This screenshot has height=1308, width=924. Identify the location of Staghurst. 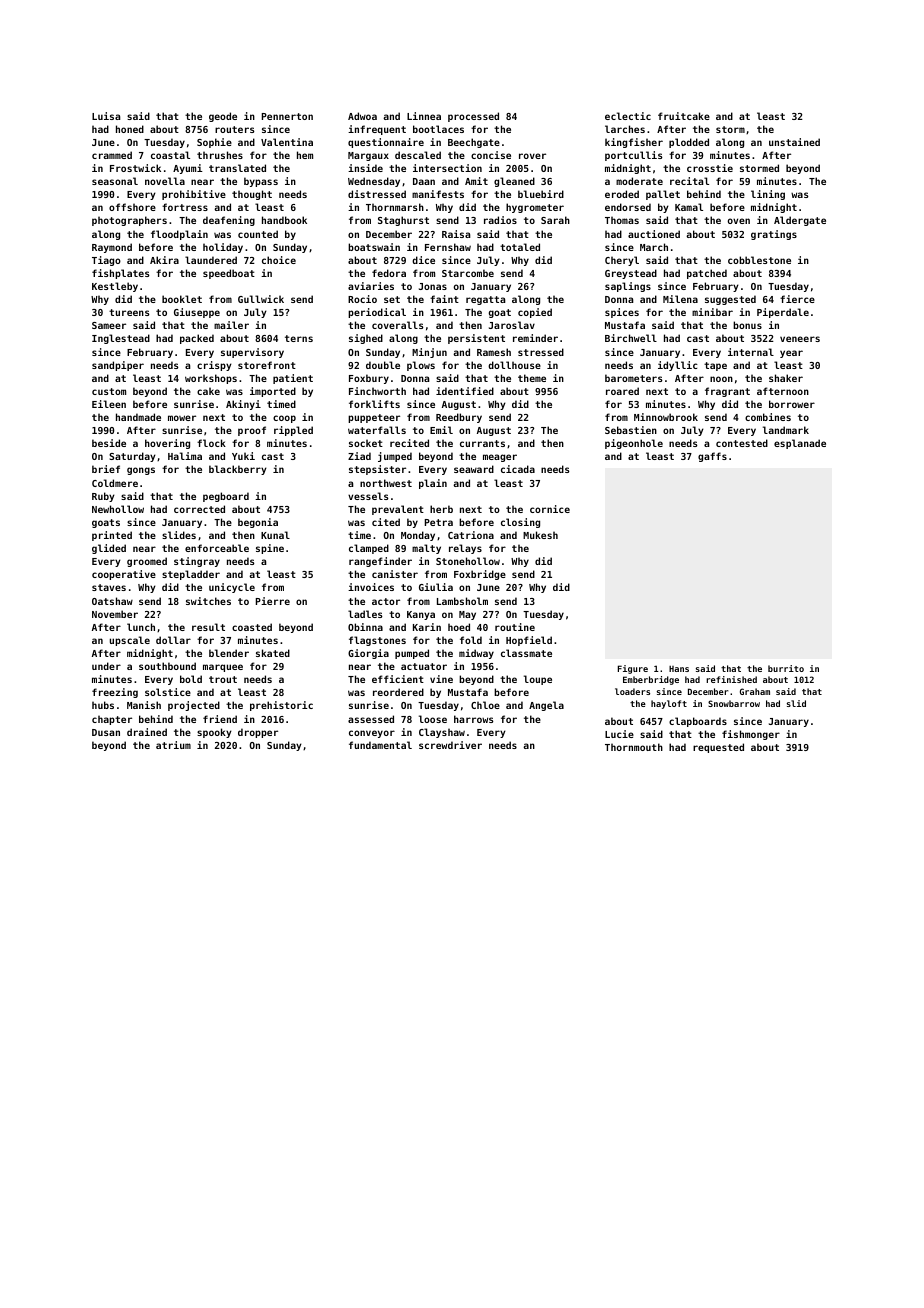
(403, 221).
